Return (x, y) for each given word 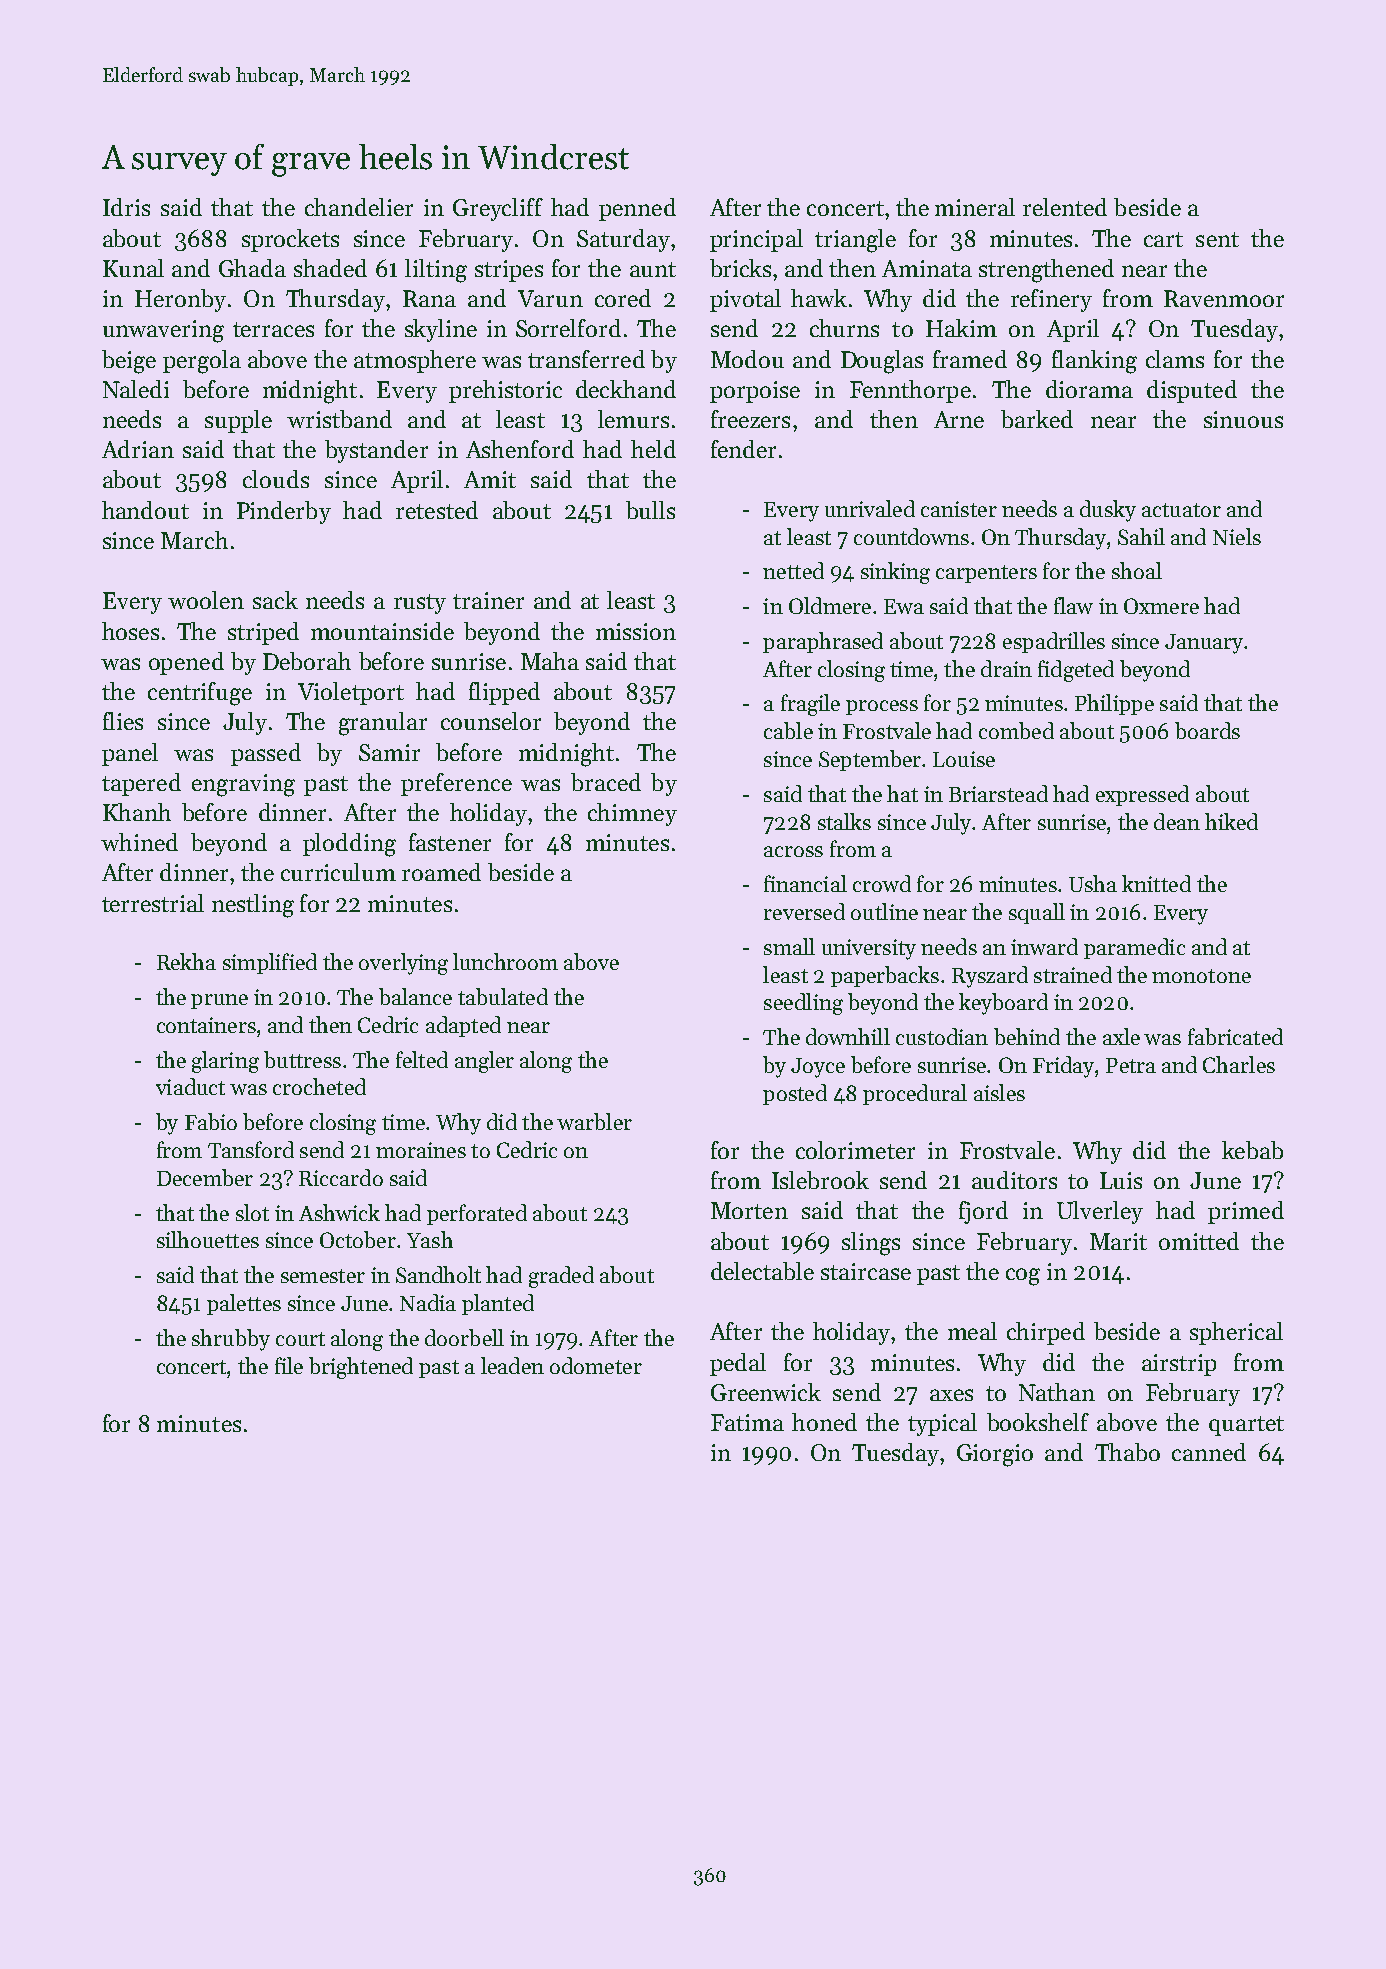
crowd (882, 883)
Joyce (818, 1068)
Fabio (211, 1121)
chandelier (359, 207)
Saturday (623, 240)
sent (1217, 239)
